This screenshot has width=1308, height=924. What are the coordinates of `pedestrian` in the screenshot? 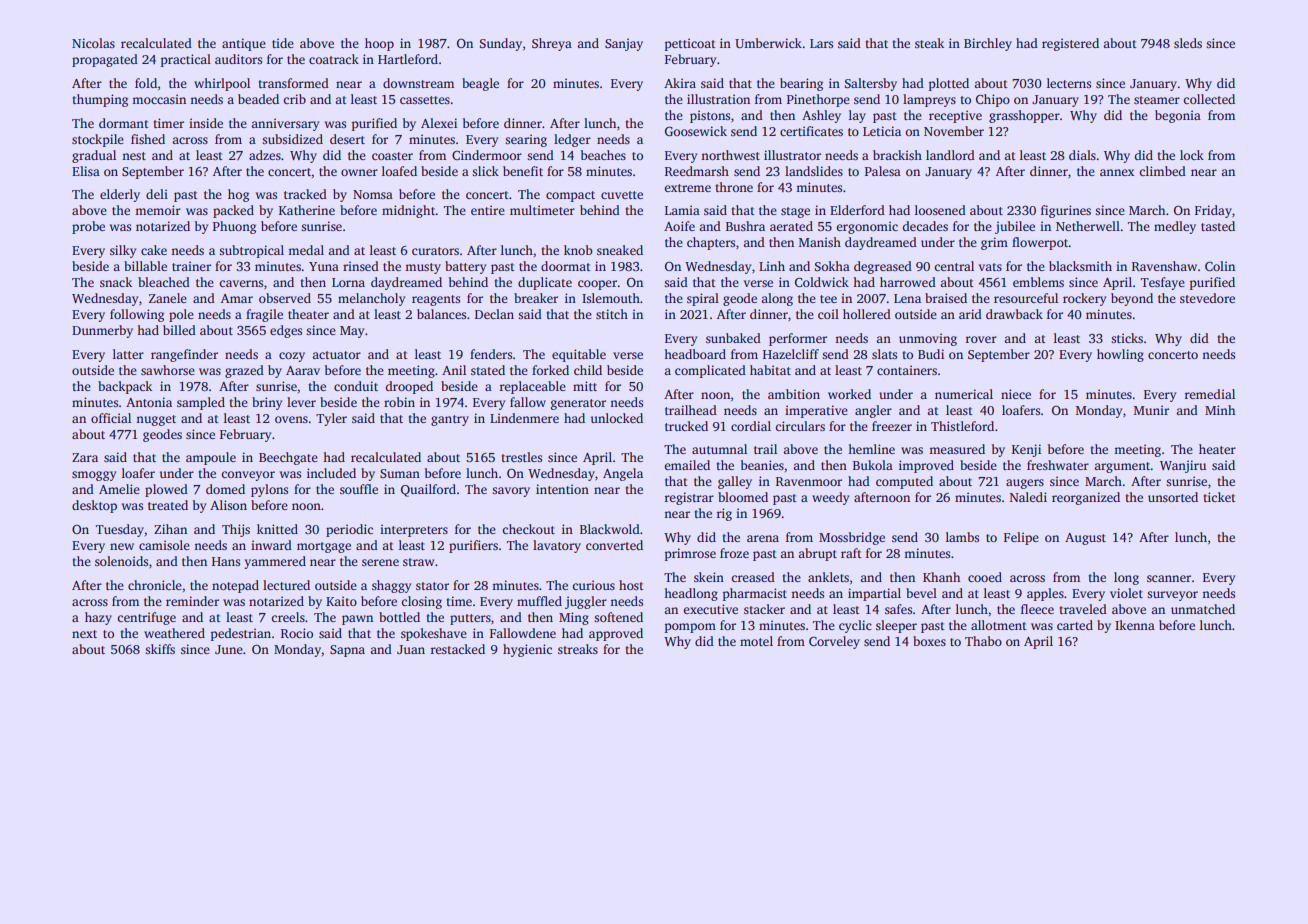 It's located at (241, 634).
